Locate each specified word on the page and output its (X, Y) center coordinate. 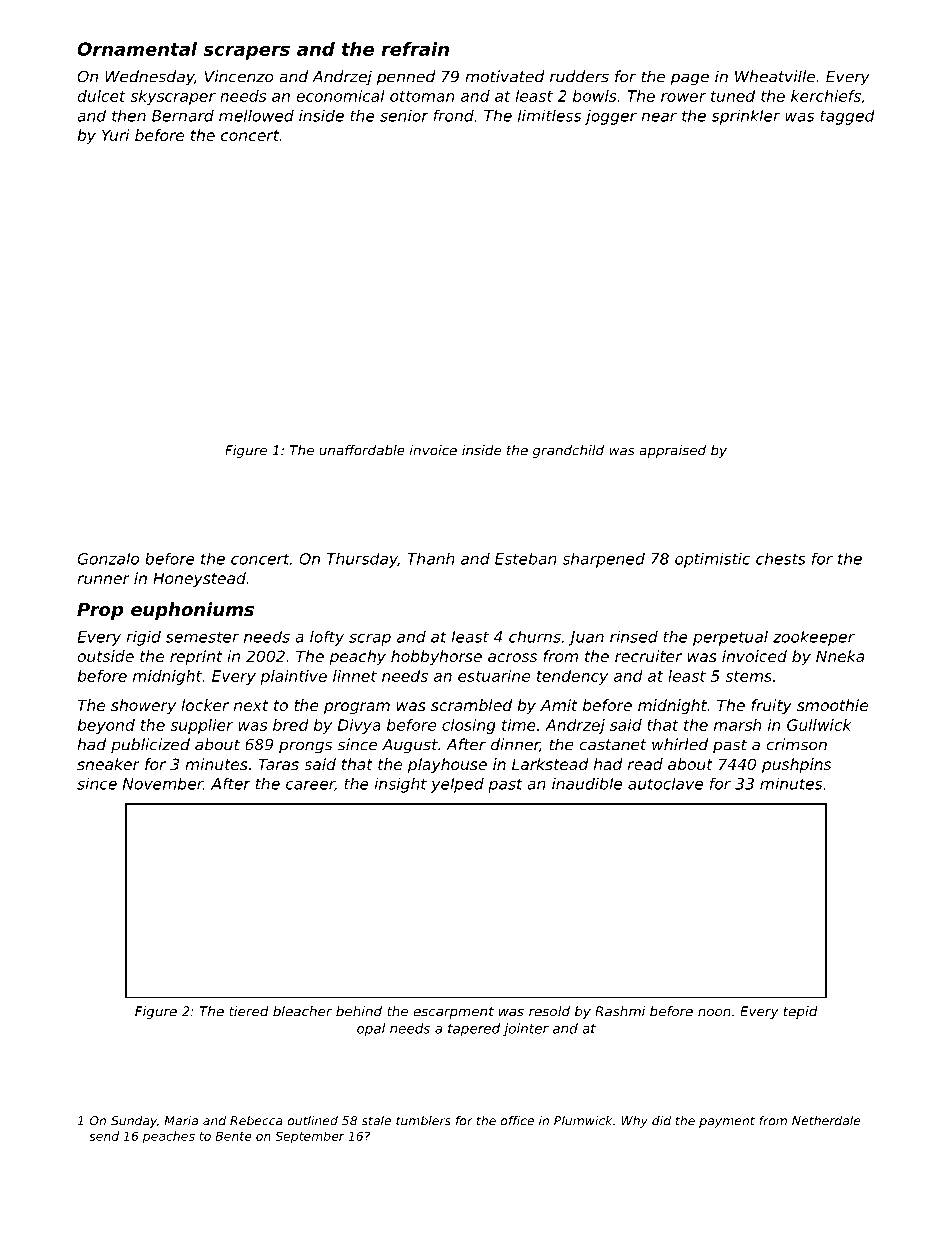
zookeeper (814, 638)
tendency (572, 677)
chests (781, 558)
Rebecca (256, 1121)
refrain (415, 49)
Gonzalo (108, 558)
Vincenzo (239, 76)
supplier (201, 726)
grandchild (568, 451)
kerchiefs (826, 96)
